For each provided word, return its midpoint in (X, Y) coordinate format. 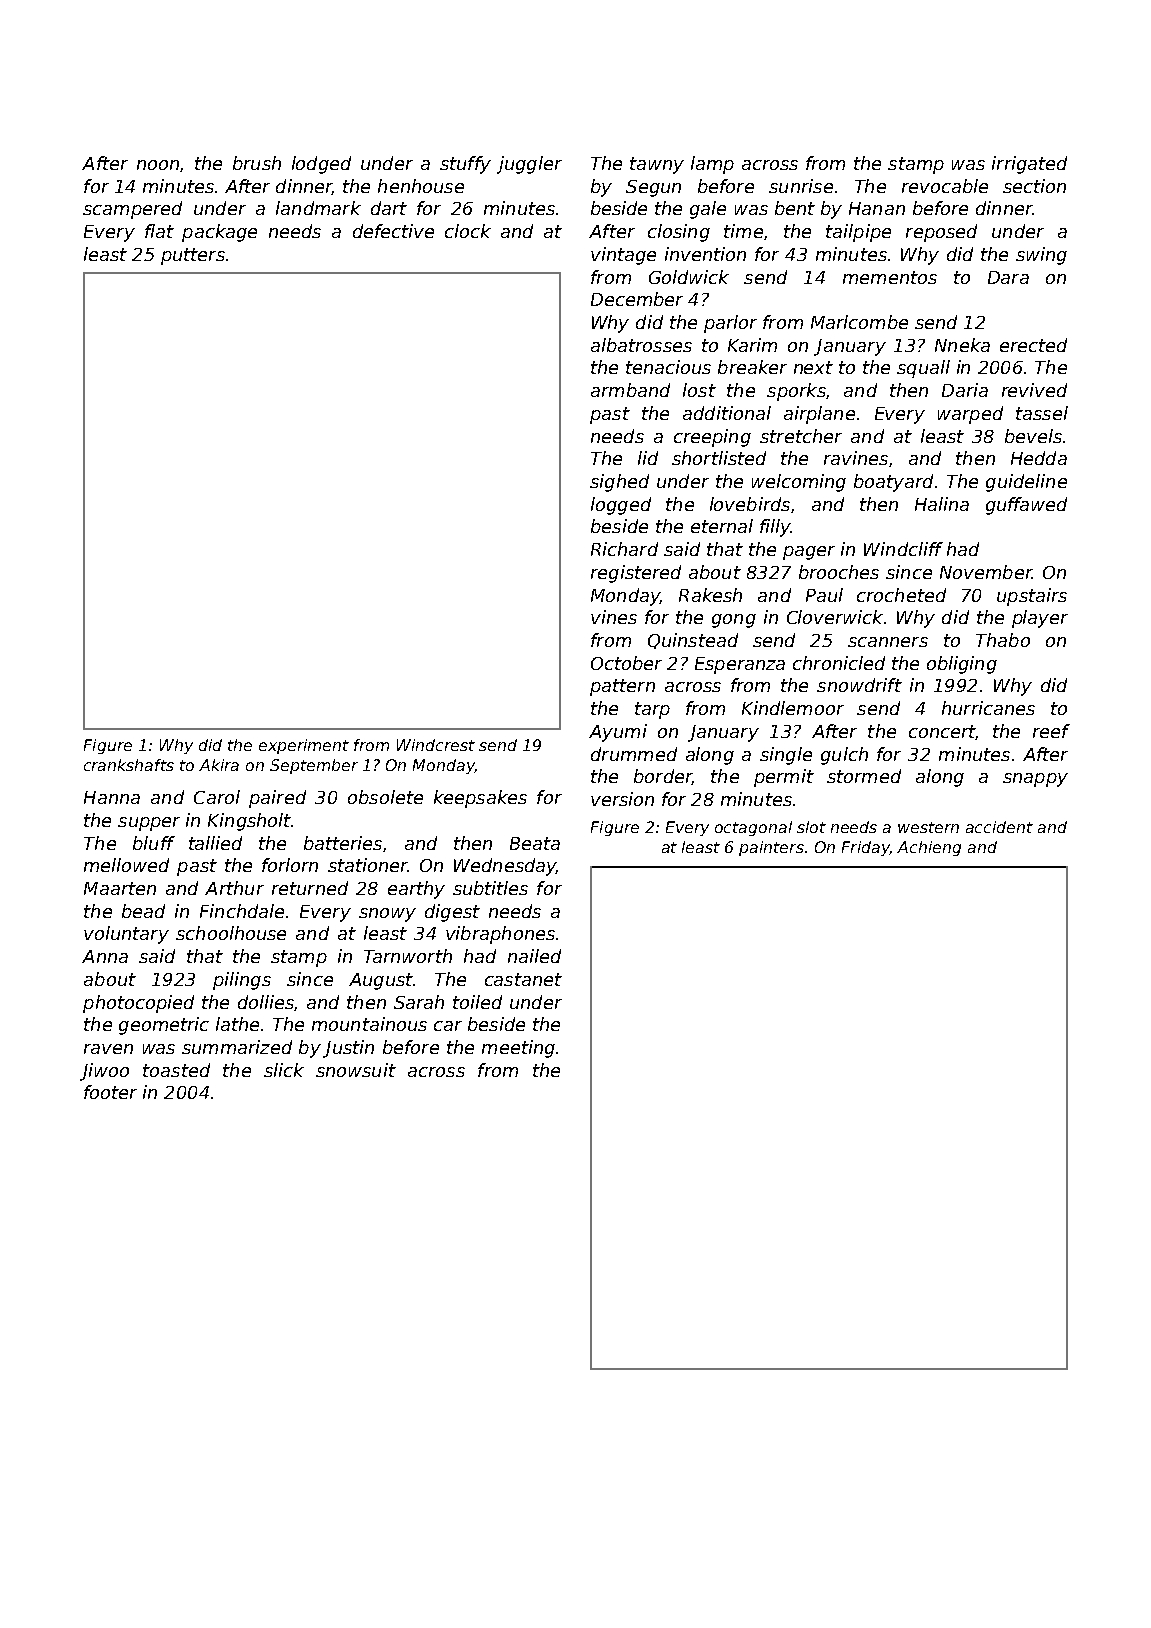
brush (257, 163)
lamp (712, 165)
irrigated (1029, 165)
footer (110, 1092)
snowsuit (356, 1070)
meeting (518, 1049)
